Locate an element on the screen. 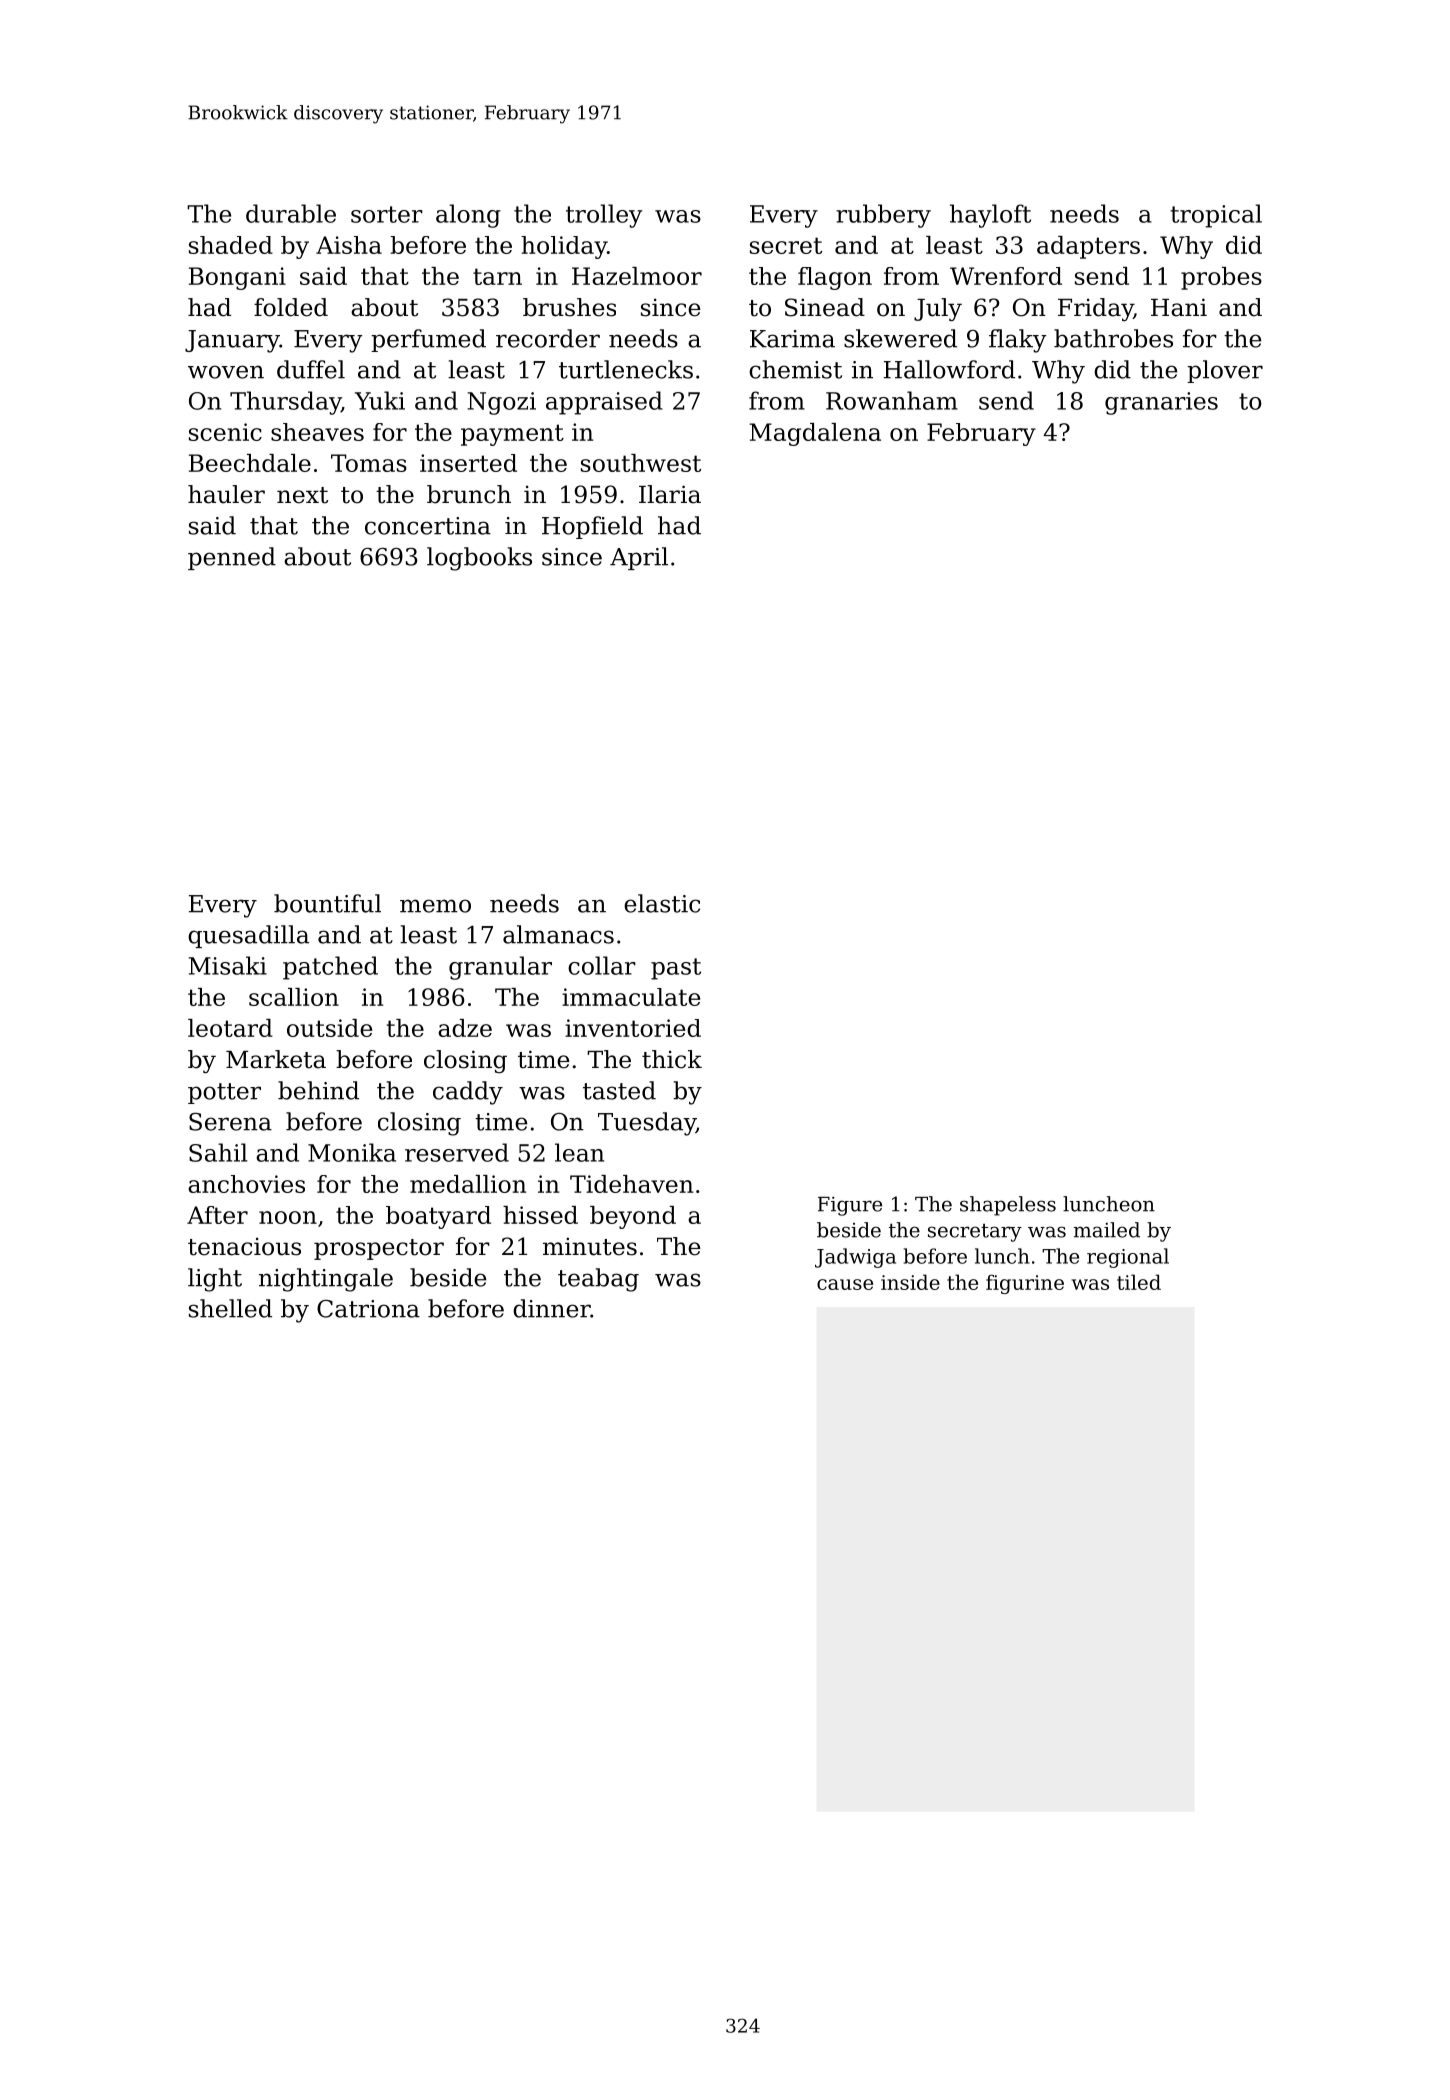 Image resolution: width=1450 pixels, height=2100 pixels. recorder is located at coordinates (548, 338).
